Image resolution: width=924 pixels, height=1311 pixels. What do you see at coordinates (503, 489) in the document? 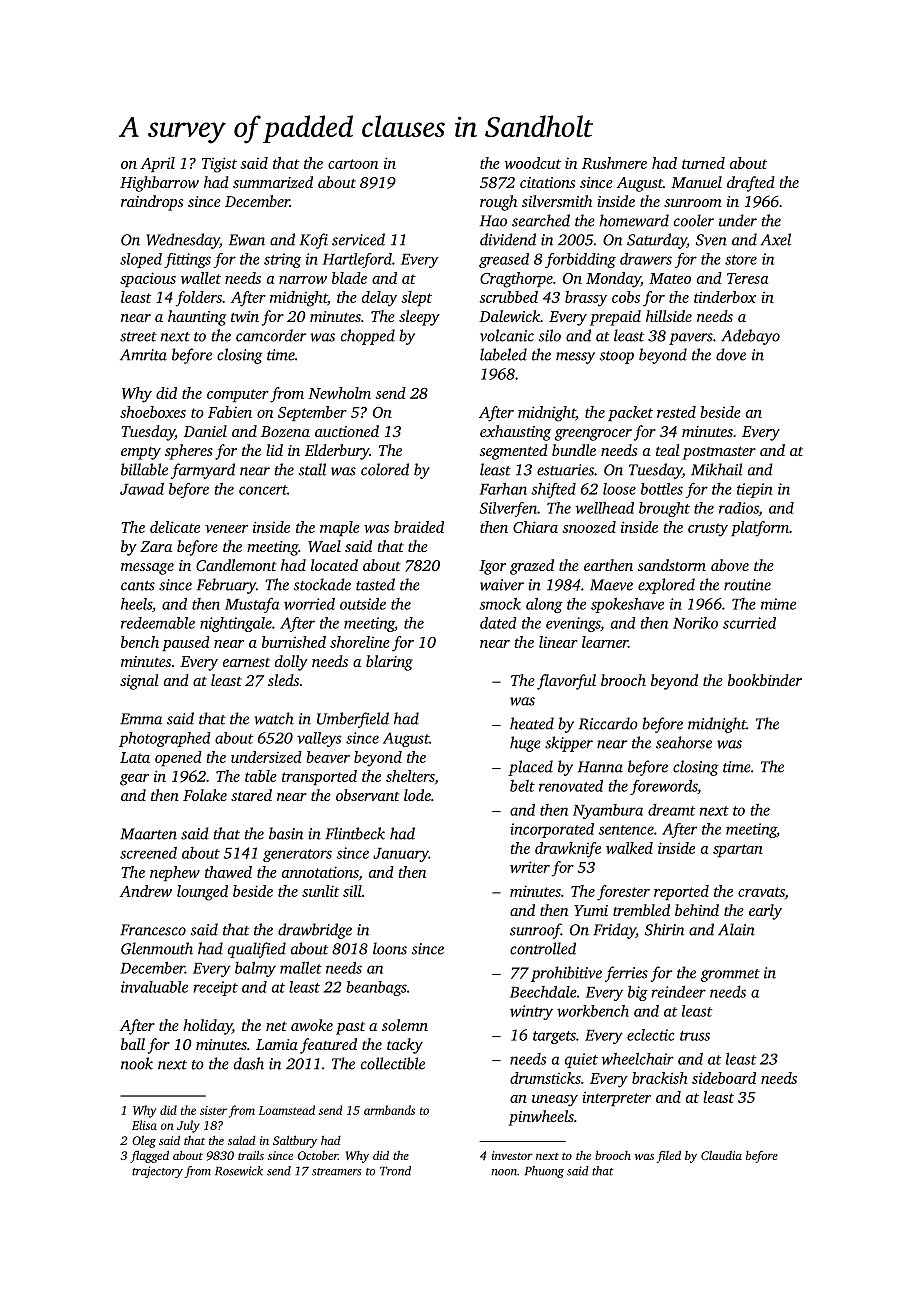
I see `Farhan` at bounding box center [503, 489].
